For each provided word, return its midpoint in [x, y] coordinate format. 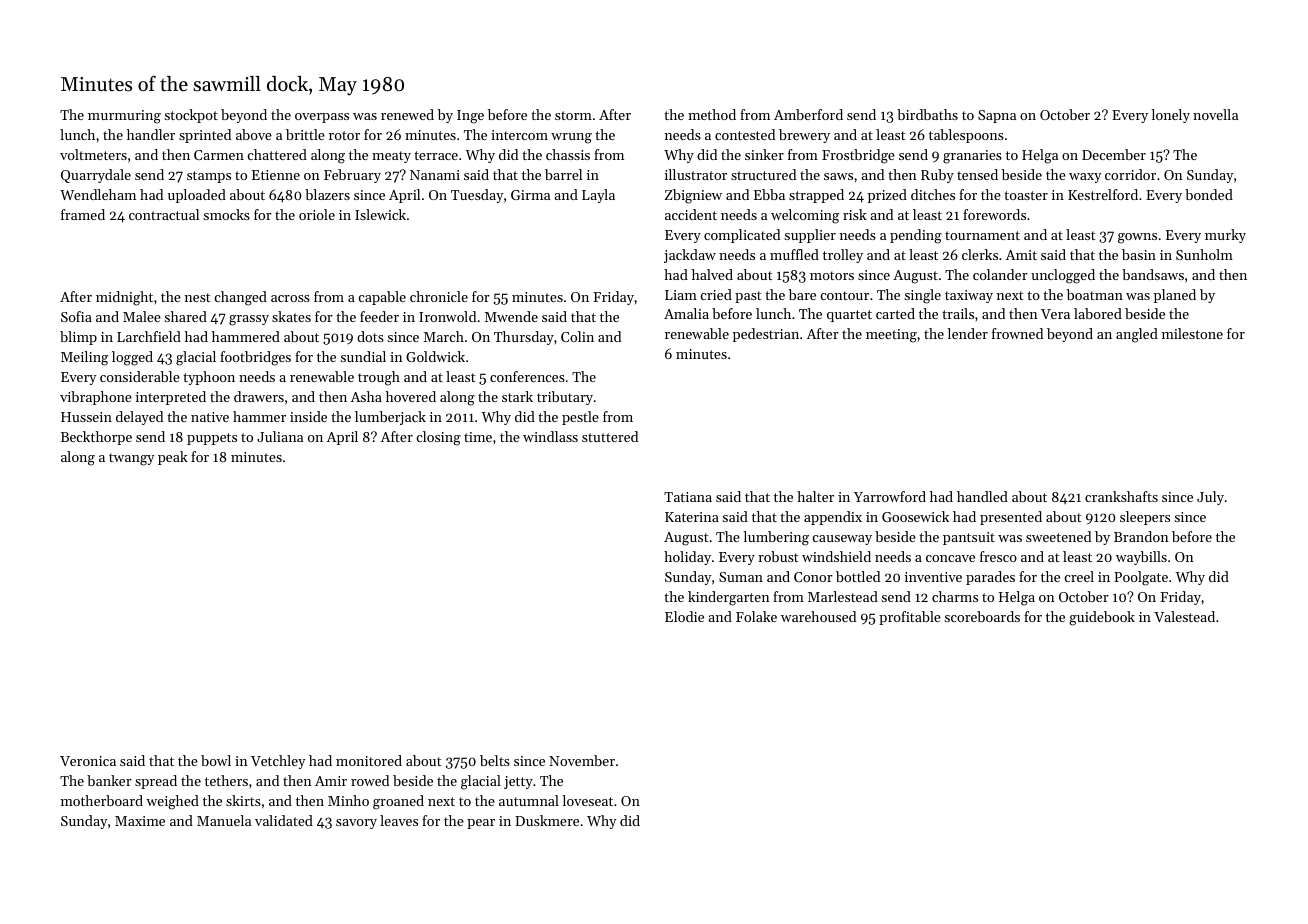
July [1210, 498]
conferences [527, 376]
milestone [1192, 333]
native [210, 417]
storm [573, 115]
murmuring [124, 117]
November [582, 760]
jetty [518, 782]
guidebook [1102, 618]
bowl [216, 760]
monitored [369, 760]
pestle [580, 418]
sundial [363, 356]
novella [1215, 114]
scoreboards [982, 616]
